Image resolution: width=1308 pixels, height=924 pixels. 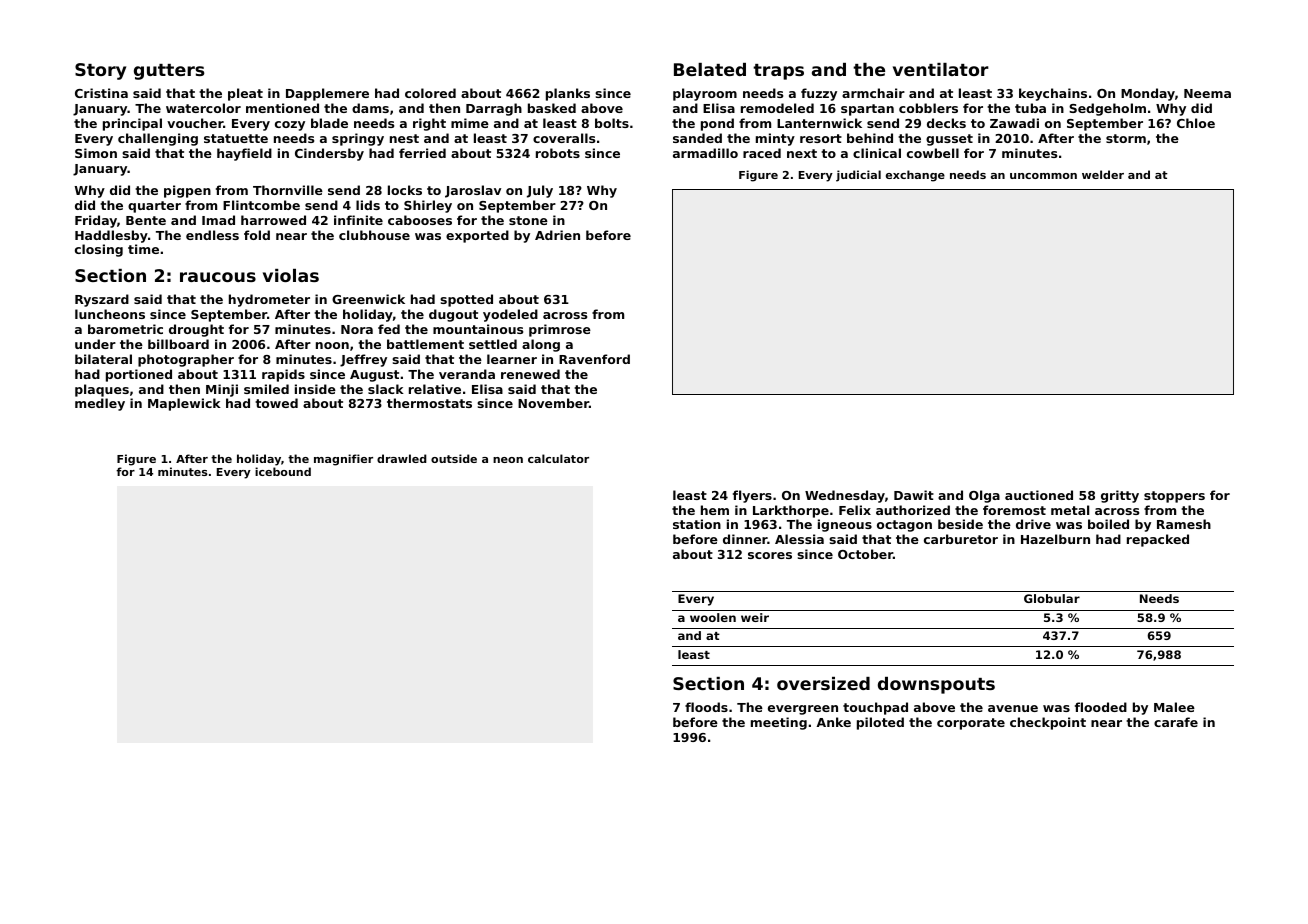 I want to click on magnifier, so click(x=343, y=460).
